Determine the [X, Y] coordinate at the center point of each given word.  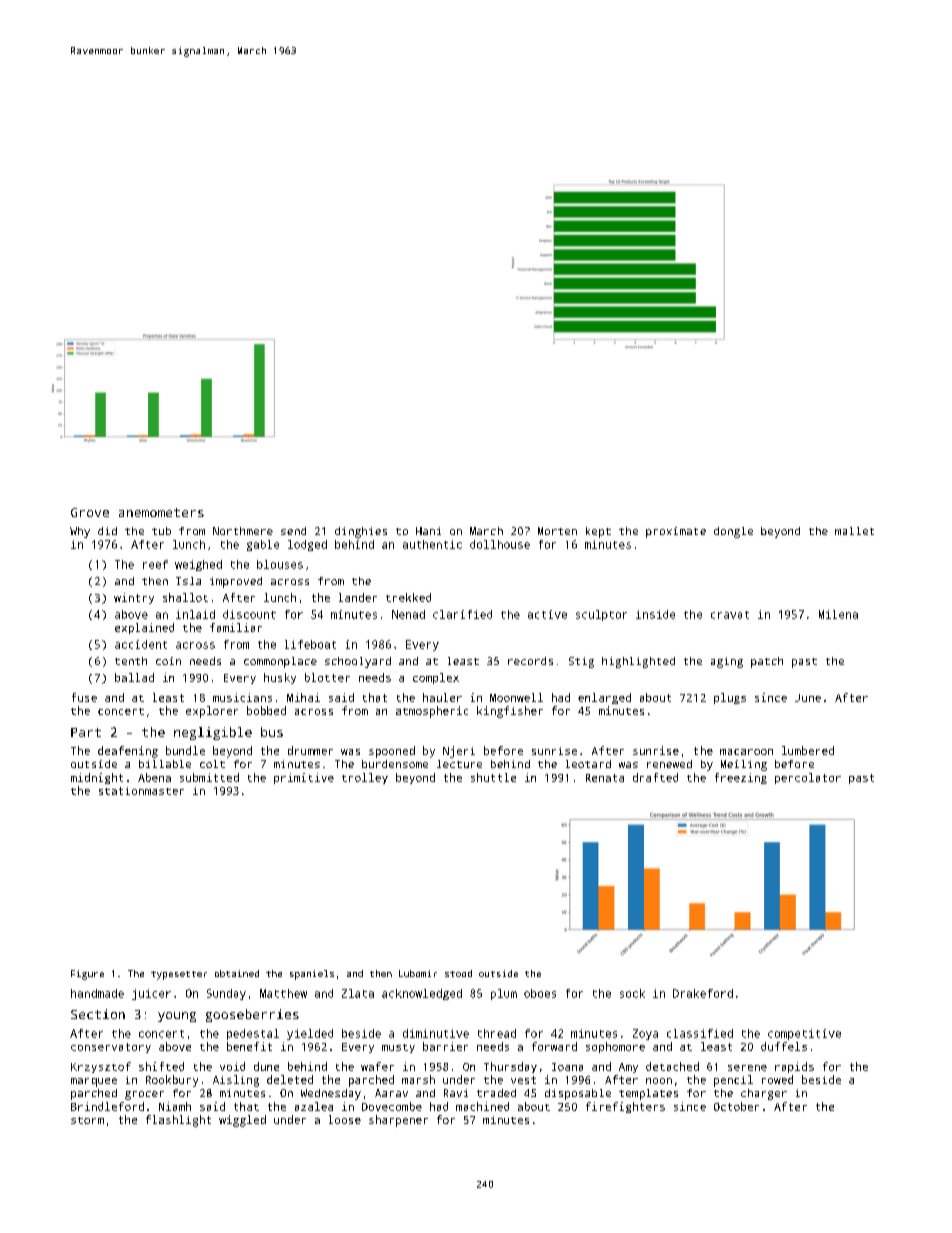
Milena [838, 614]
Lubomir [418, 973]
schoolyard [358, 662]
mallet [854, 531]
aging [727, 662]
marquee [94, 1082]
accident [141, 644]
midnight [97, 778]
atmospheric [432, 712]
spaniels [312, 975]
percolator [808, 778]
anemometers [161, 512]
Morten [557, 531]
